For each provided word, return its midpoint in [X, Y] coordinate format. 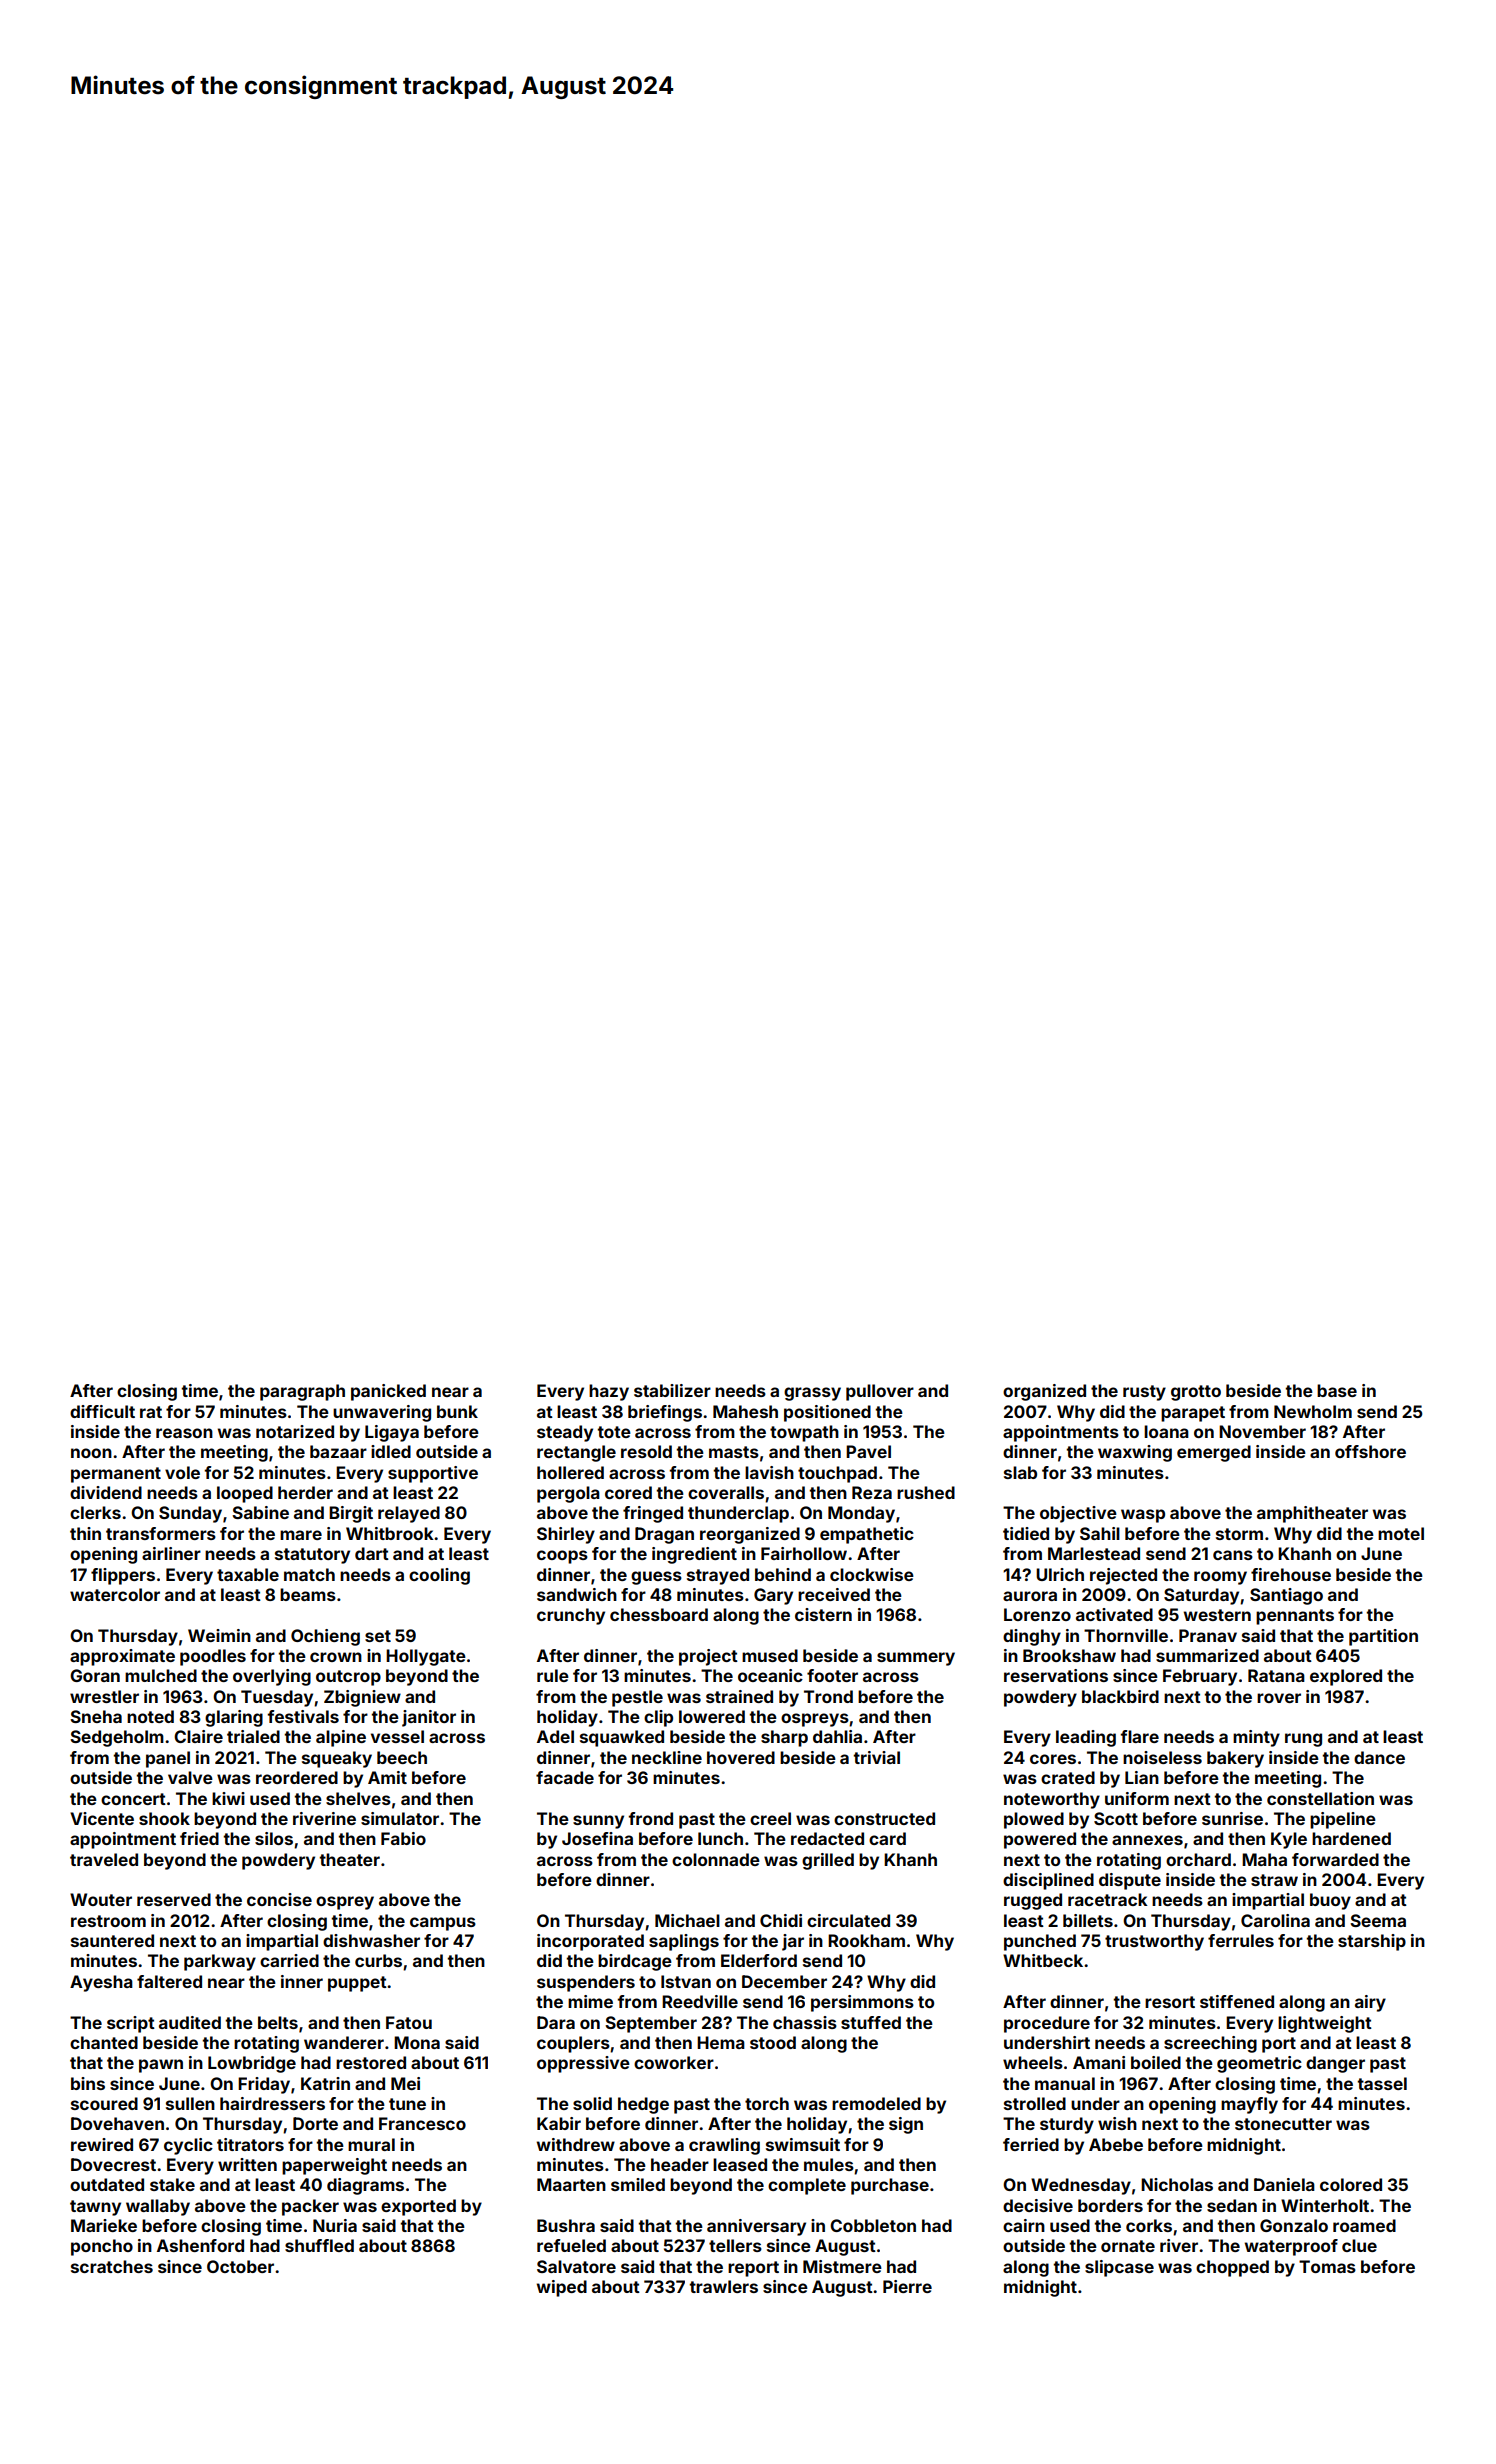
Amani [1099, 2062]
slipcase [1119, 2268]
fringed [653, 1514]
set [378, 1636]
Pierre [907, 2286]
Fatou [409, 2022]
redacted [827, 1838]
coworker [674, 2062]
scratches [112, 2266]
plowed [1034, 1820]
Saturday [1201, 1596]
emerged [1214, 1453]
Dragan [664, 1535]
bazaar [338, 1451]
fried [199, 1838]
